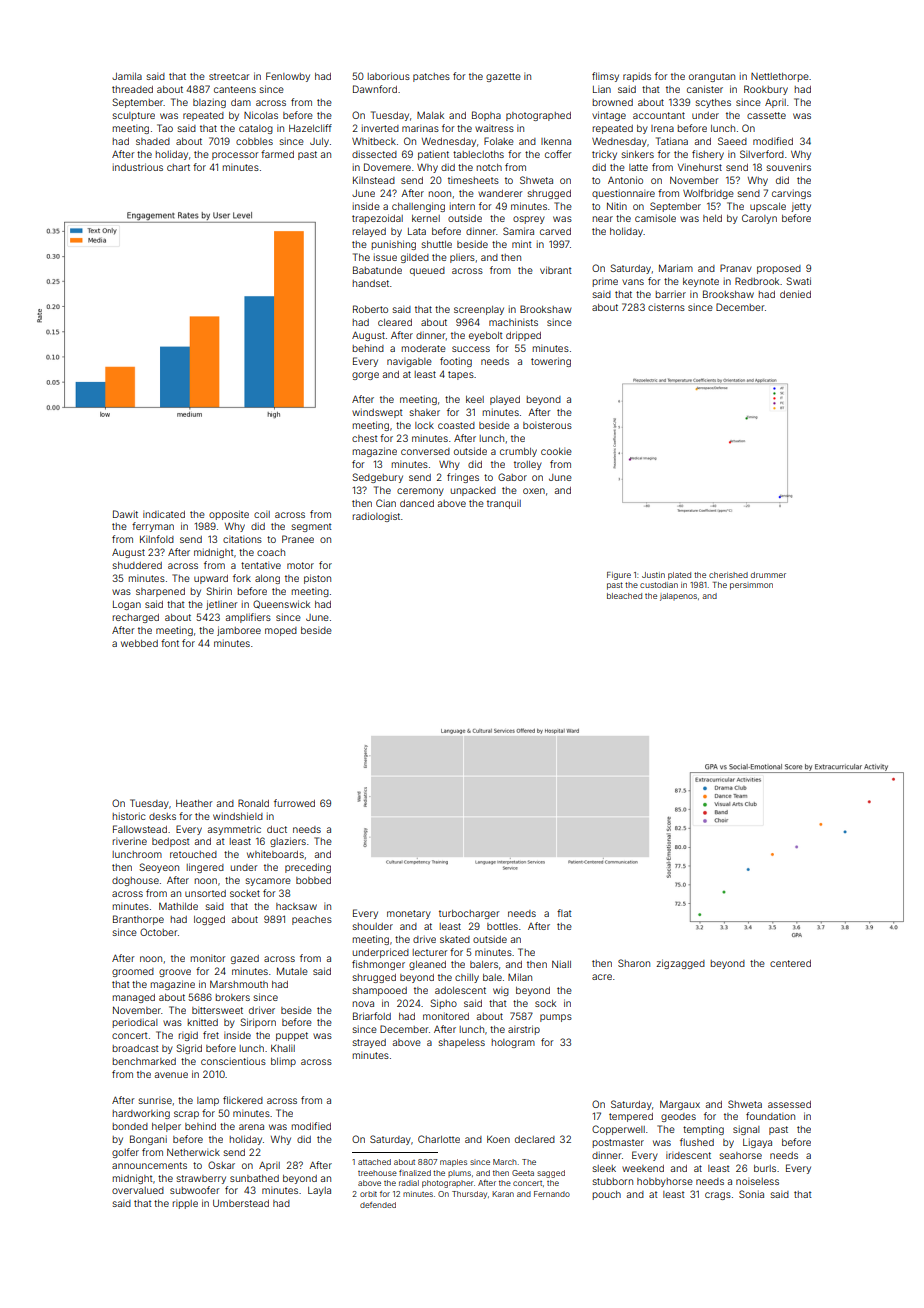 This screenshot has height=1308, width=924. Describe the element at coordinates (294, 803) in the screenshot. I see `furrowed` at that location.
